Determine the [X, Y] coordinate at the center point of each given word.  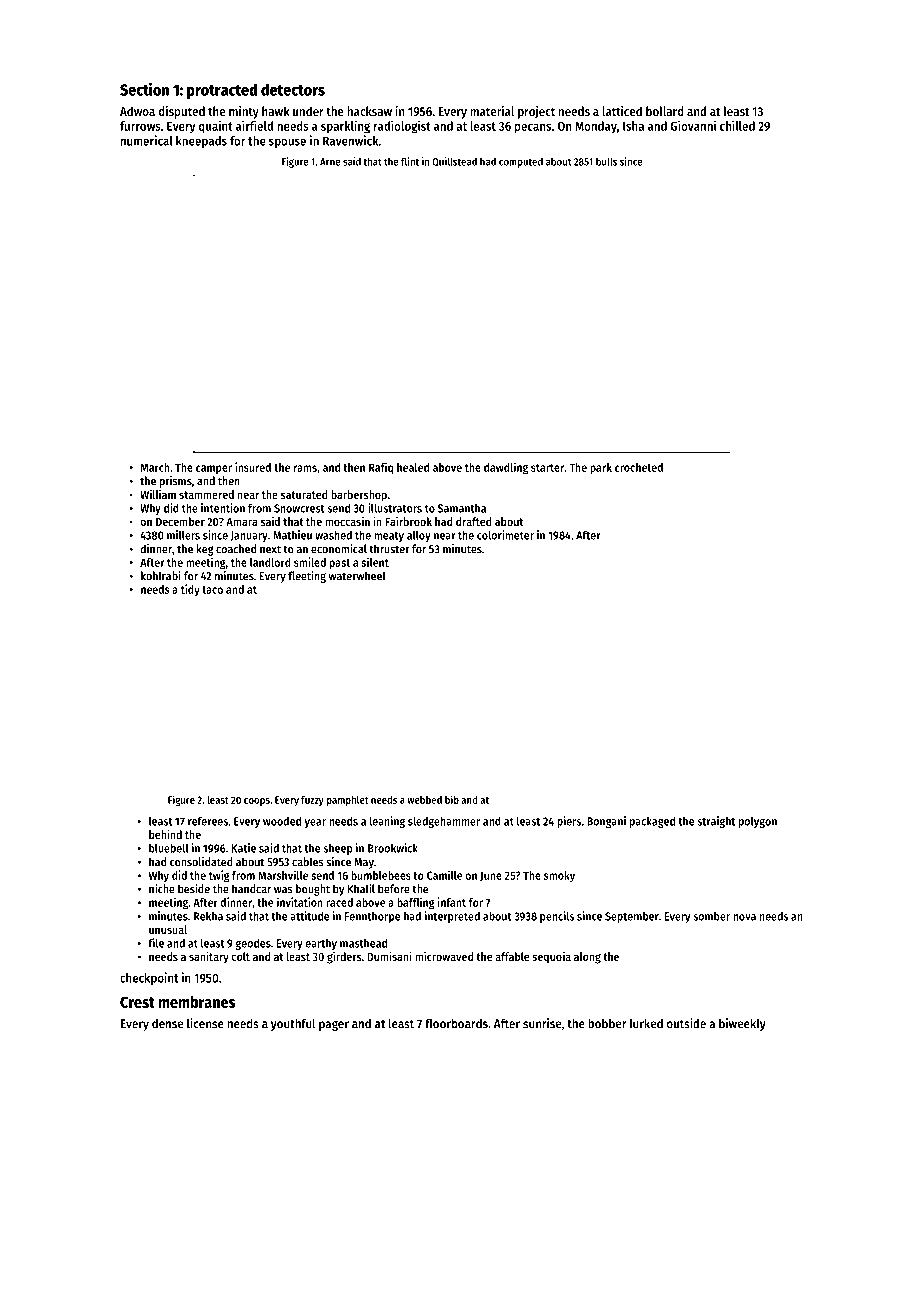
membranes [196, 1002]
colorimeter [505, 535]
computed [521, 162]
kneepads [201, 142]
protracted [222, 91]
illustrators [395, 508]
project [536, 112]
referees [208, 821]
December [180, 521]
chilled [737, 125]
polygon [758, 822]
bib [452, 799]
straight [716, 822]
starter [547, 468]
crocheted [639, 467]
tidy [190, 590]
